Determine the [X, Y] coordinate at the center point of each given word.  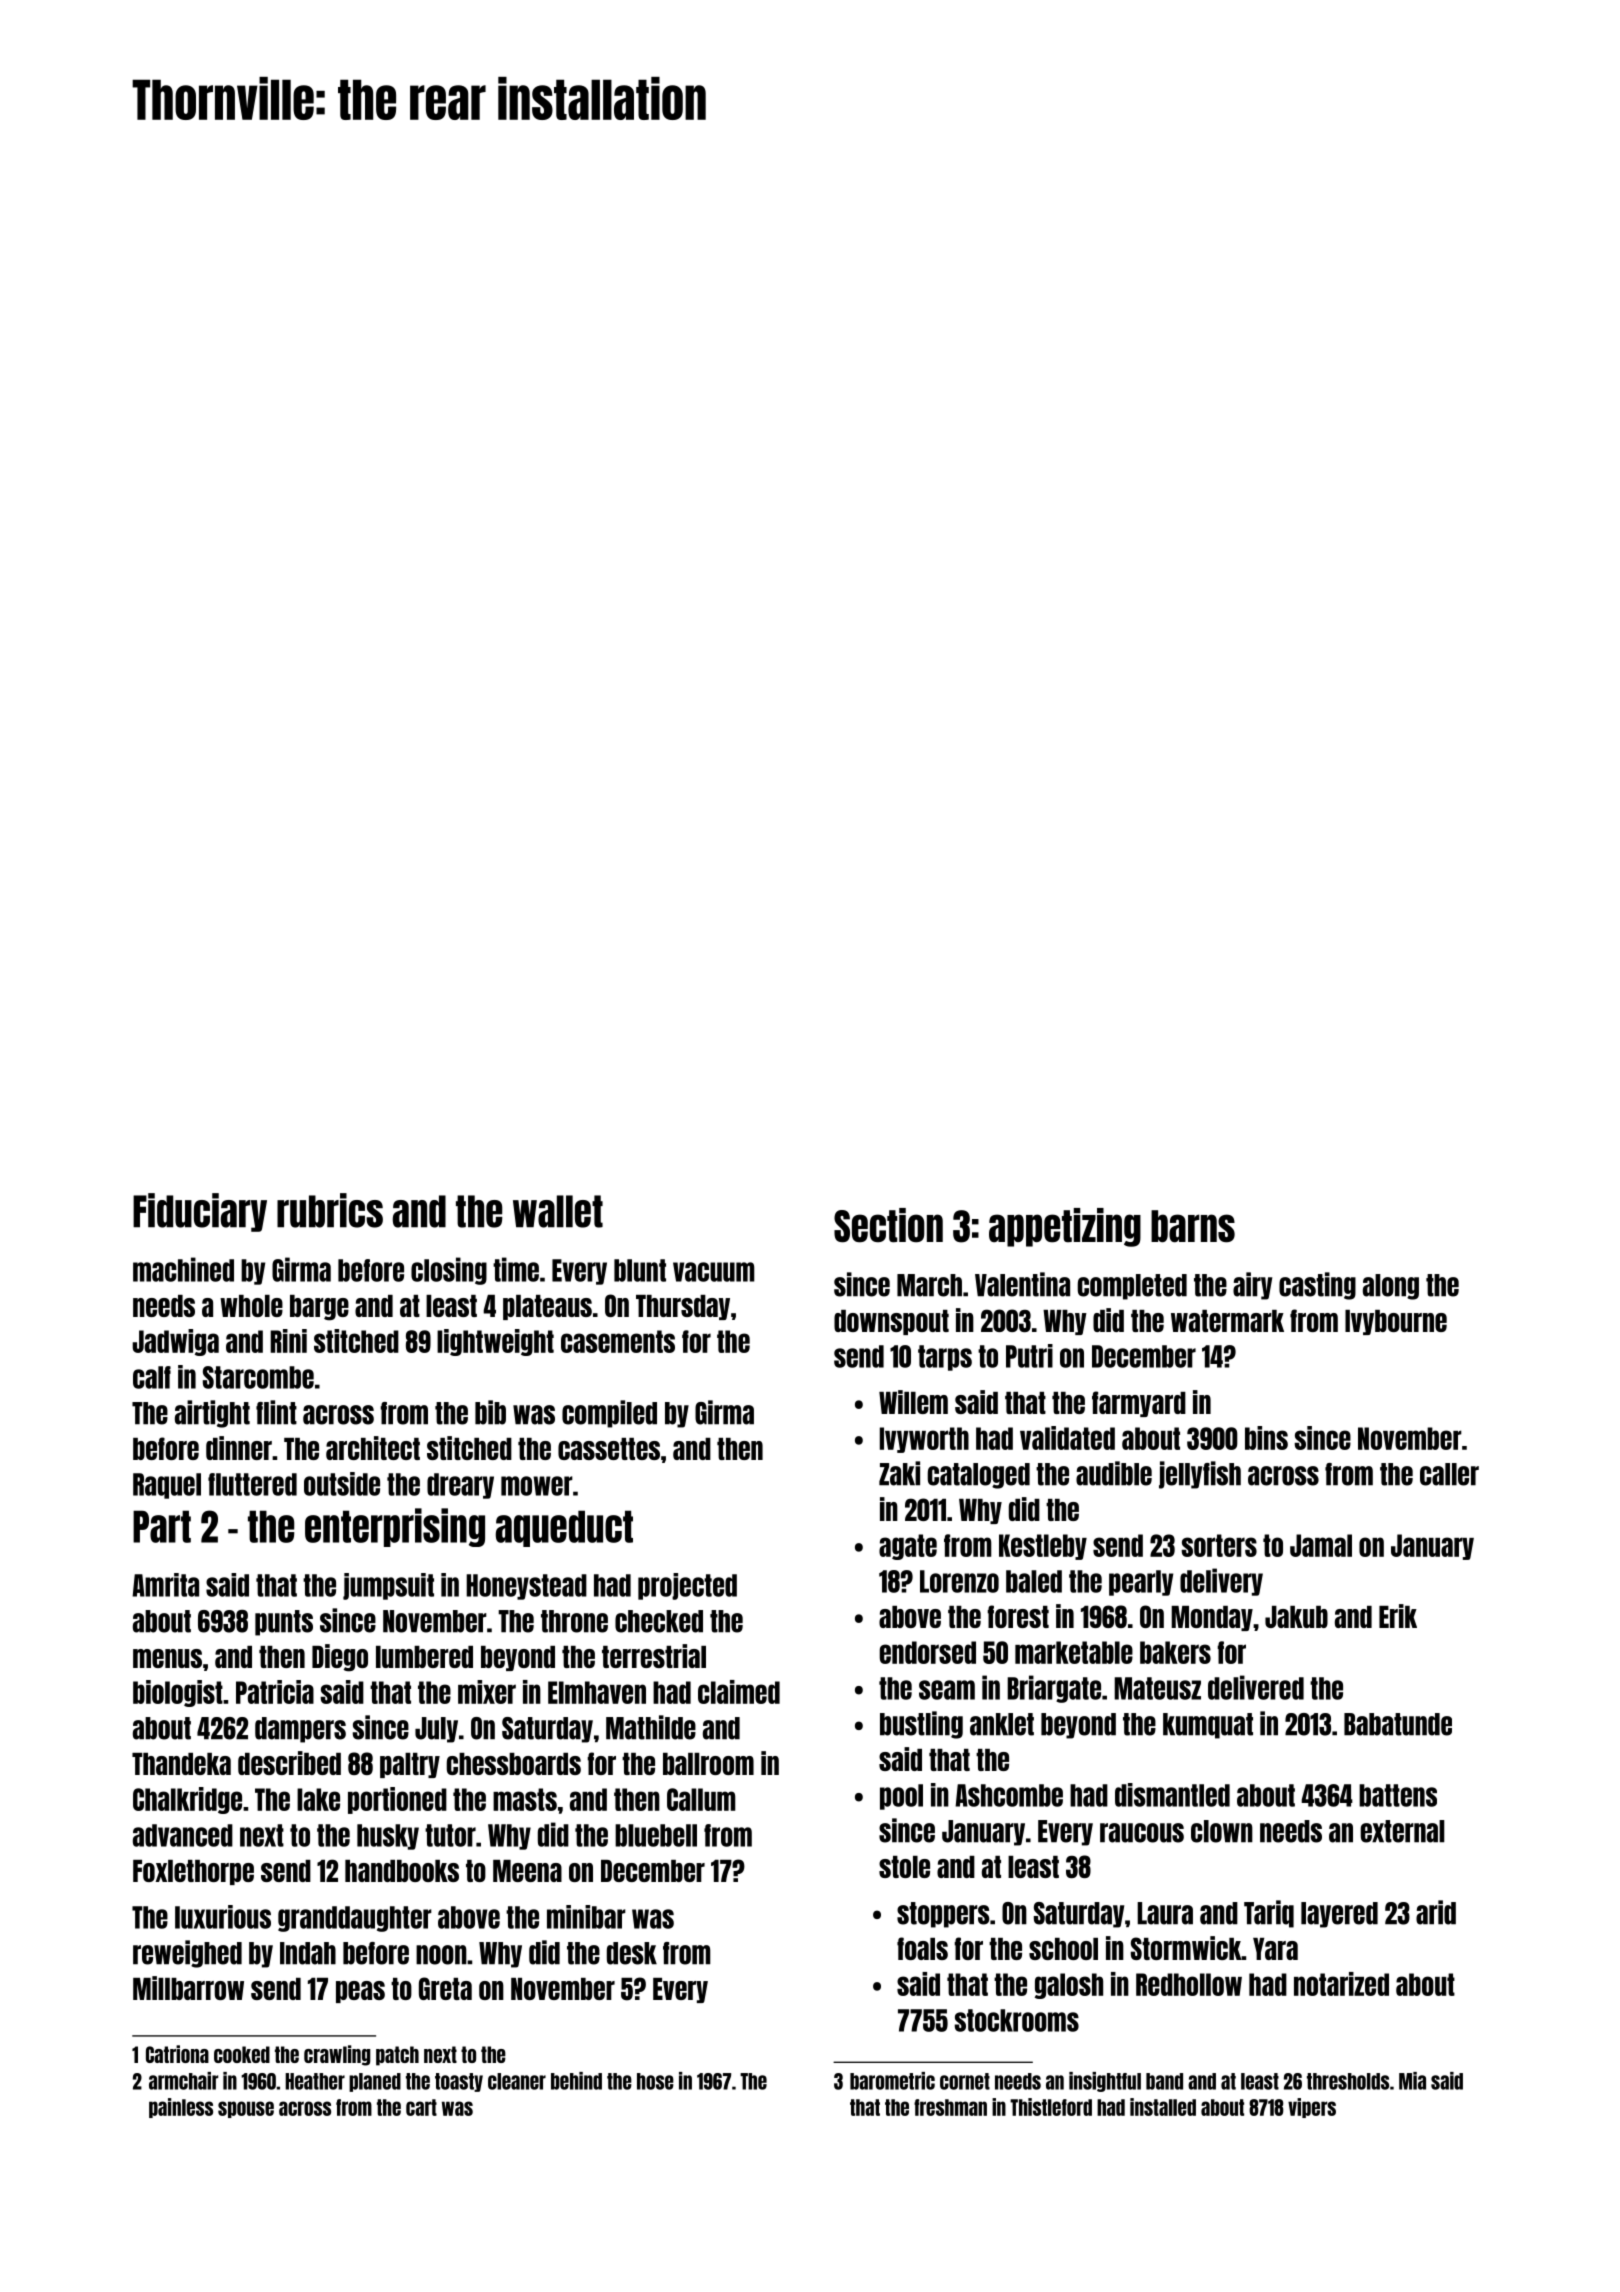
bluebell [656, 1835]
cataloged [978, 1476]
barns [1193, 1226]
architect [373, 1448]
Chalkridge [187, 1800]
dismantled [1172, 1795]
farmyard [1139, 1404]
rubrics [330, 1210]
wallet [558, 1211]
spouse [246, 2109]
